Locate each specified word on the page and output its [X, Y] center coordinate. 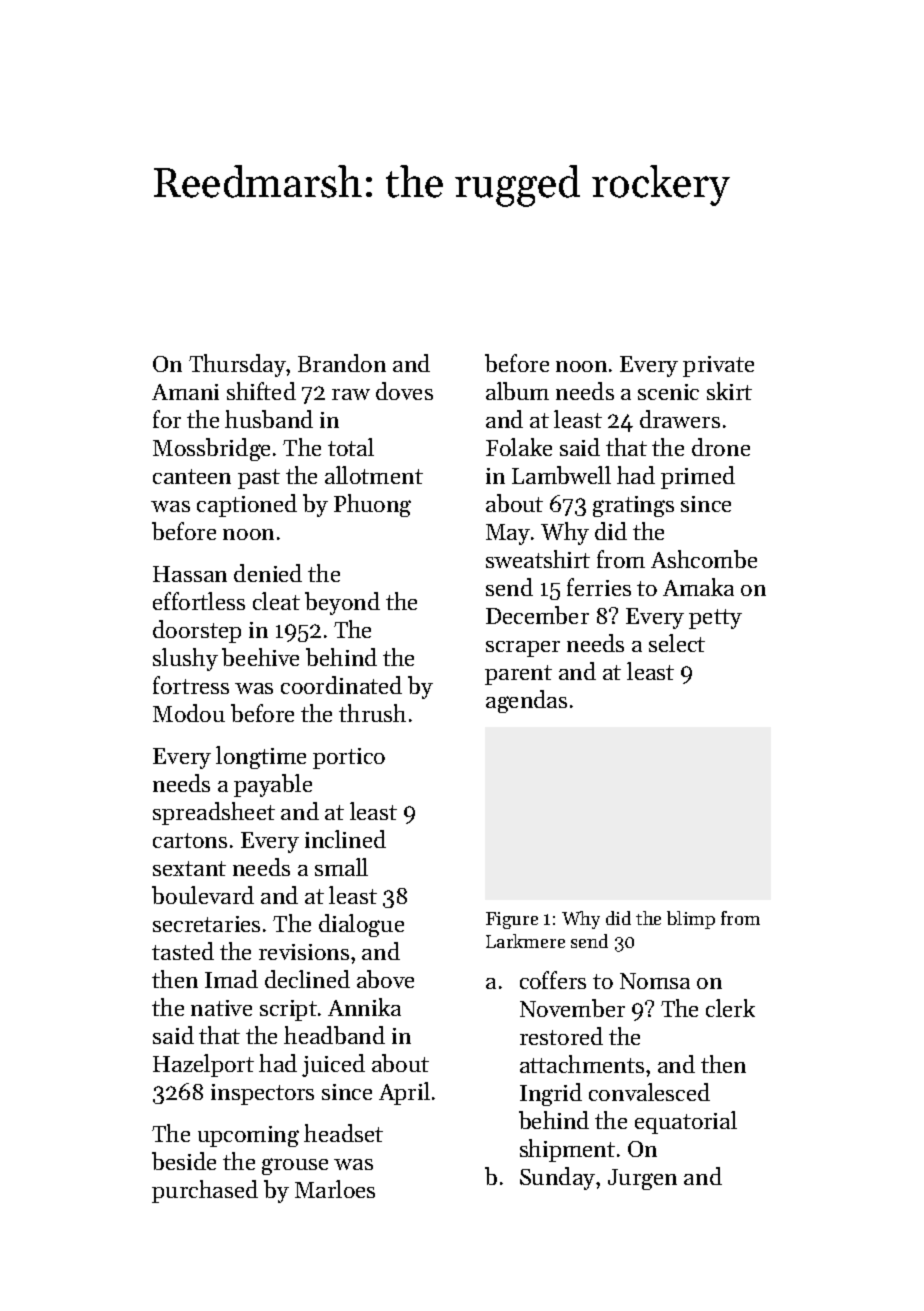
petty [715, 619]
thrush [372, 713]
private [718, 366]
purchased [205, 1191]
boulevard [203, 895]
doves [404, 391]
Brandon [342, 363]
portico [349, 758]
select [677, 643]
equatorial [686, 1122]
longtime [261, 757]
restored [561, 1036]
